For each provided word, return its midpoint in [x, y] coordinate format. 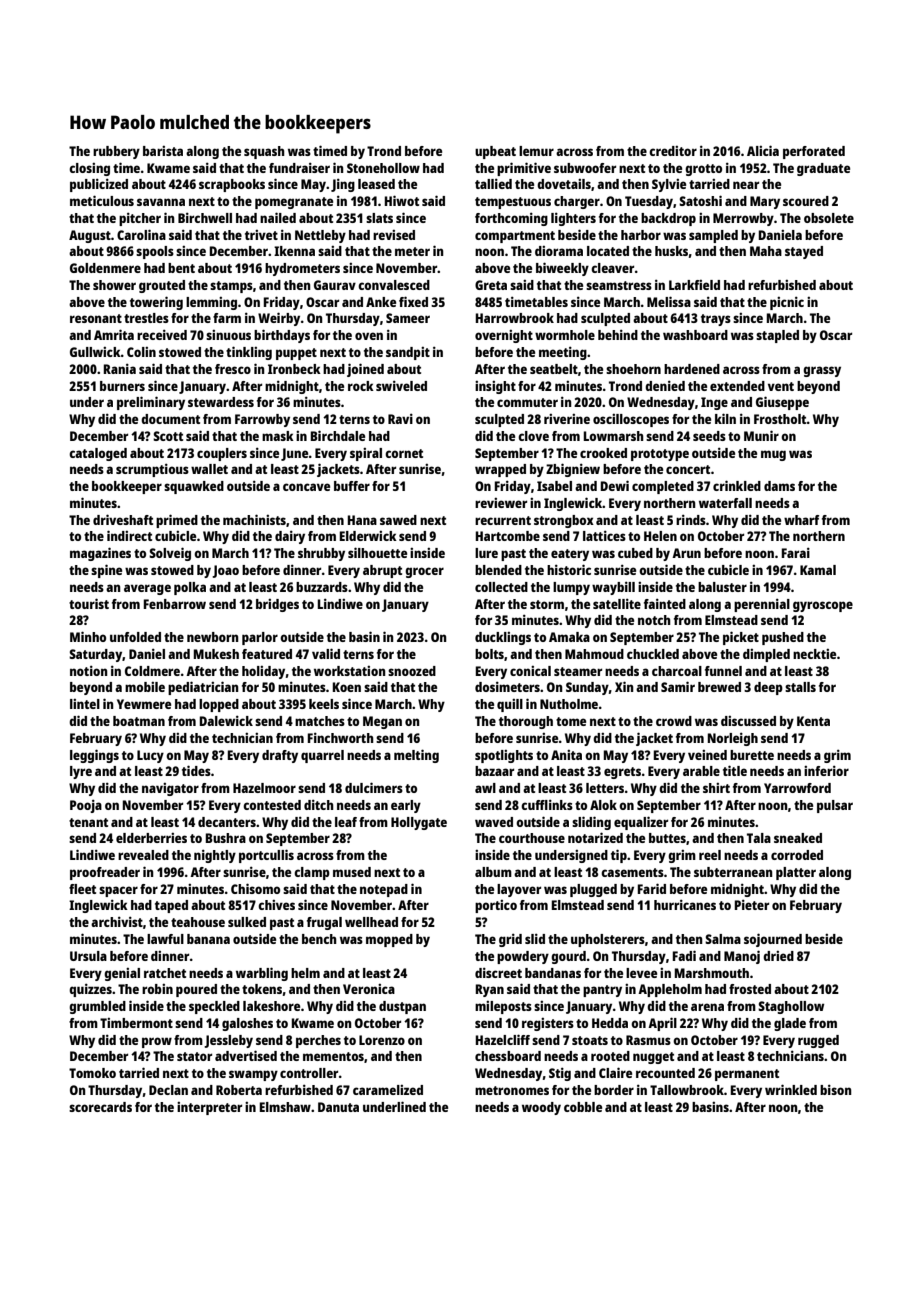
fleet [82, 889]
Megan [382, 722]
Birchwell [205, 217]
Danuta [338, 1107]
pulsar [835, 806]
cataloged [98, 454]
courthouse [532, 838]
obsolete [829, 218]
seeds [709, 436]
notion [89, 670]
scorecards [100, 1107]
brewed [719, 687]
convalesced [394, 285]
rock [361, 386]
